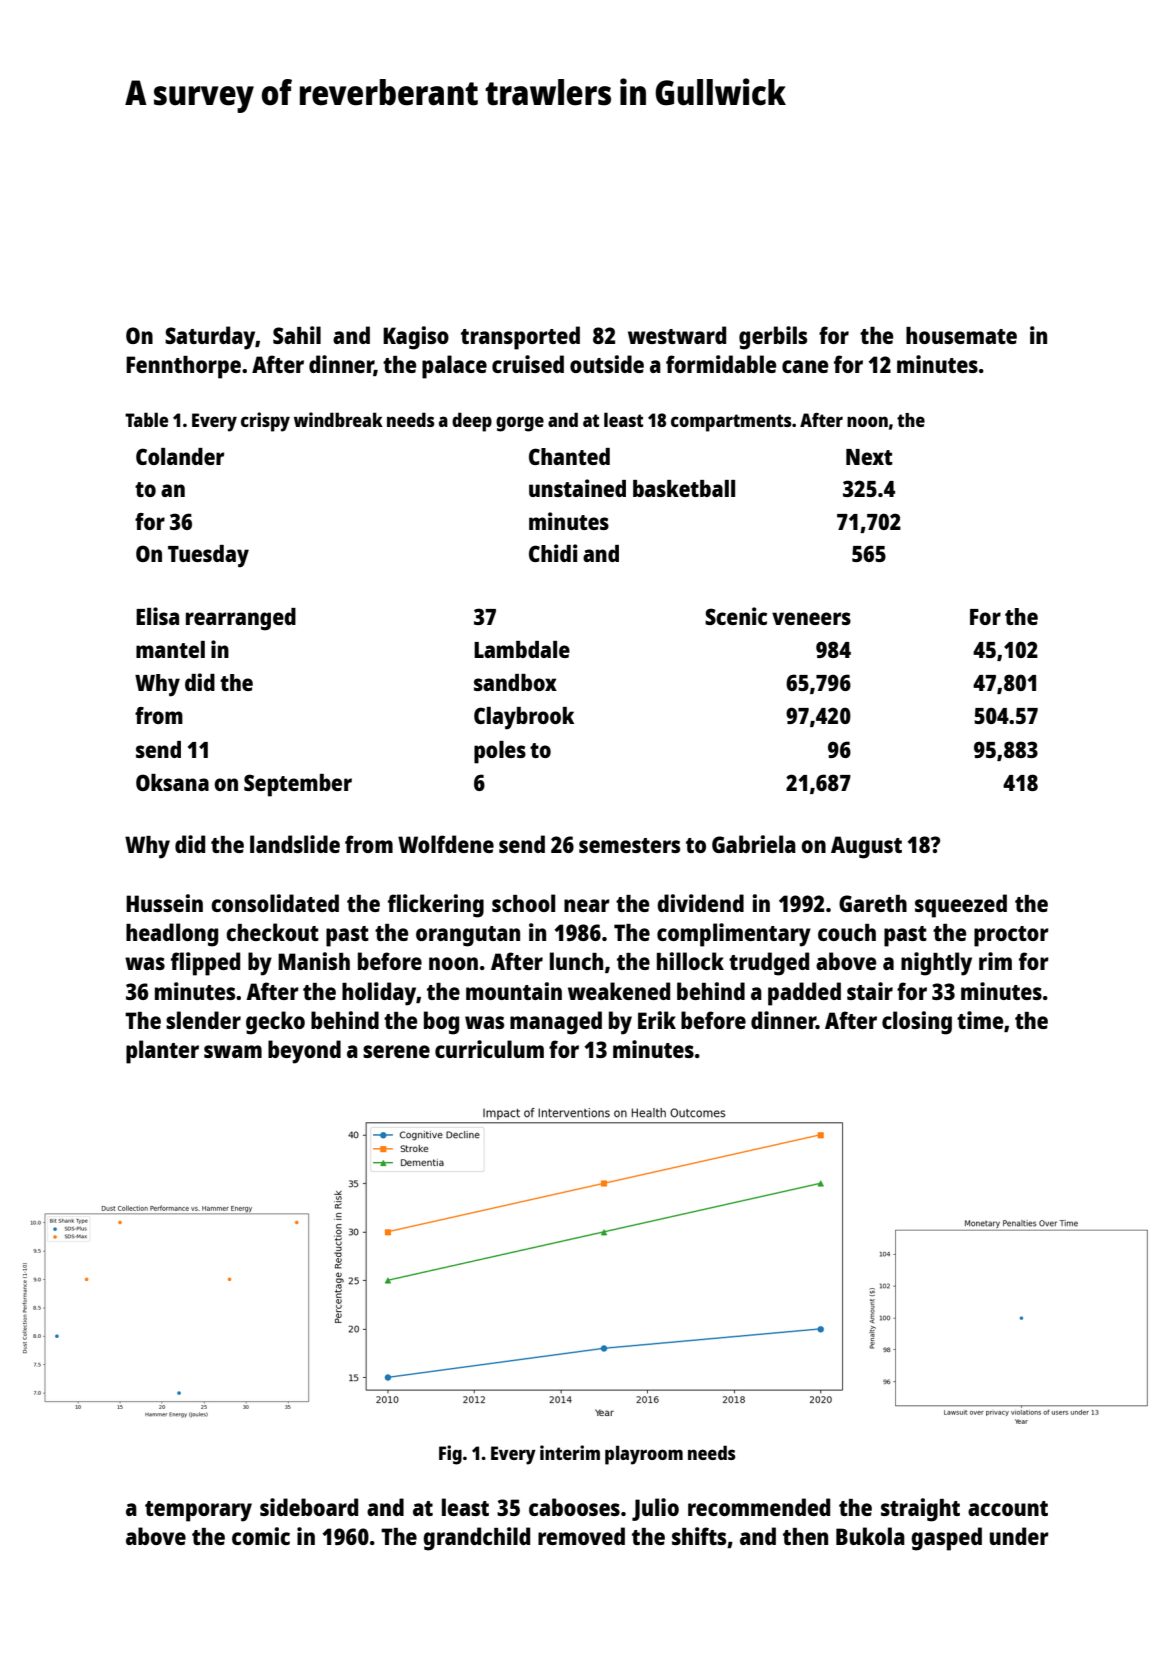 Image resolution: width=1174 pixels, height=1660 pixels. What do you see at coordinates (309, 1507) in the image?
I see `sideboard` at bounding box center [309, 1507].
